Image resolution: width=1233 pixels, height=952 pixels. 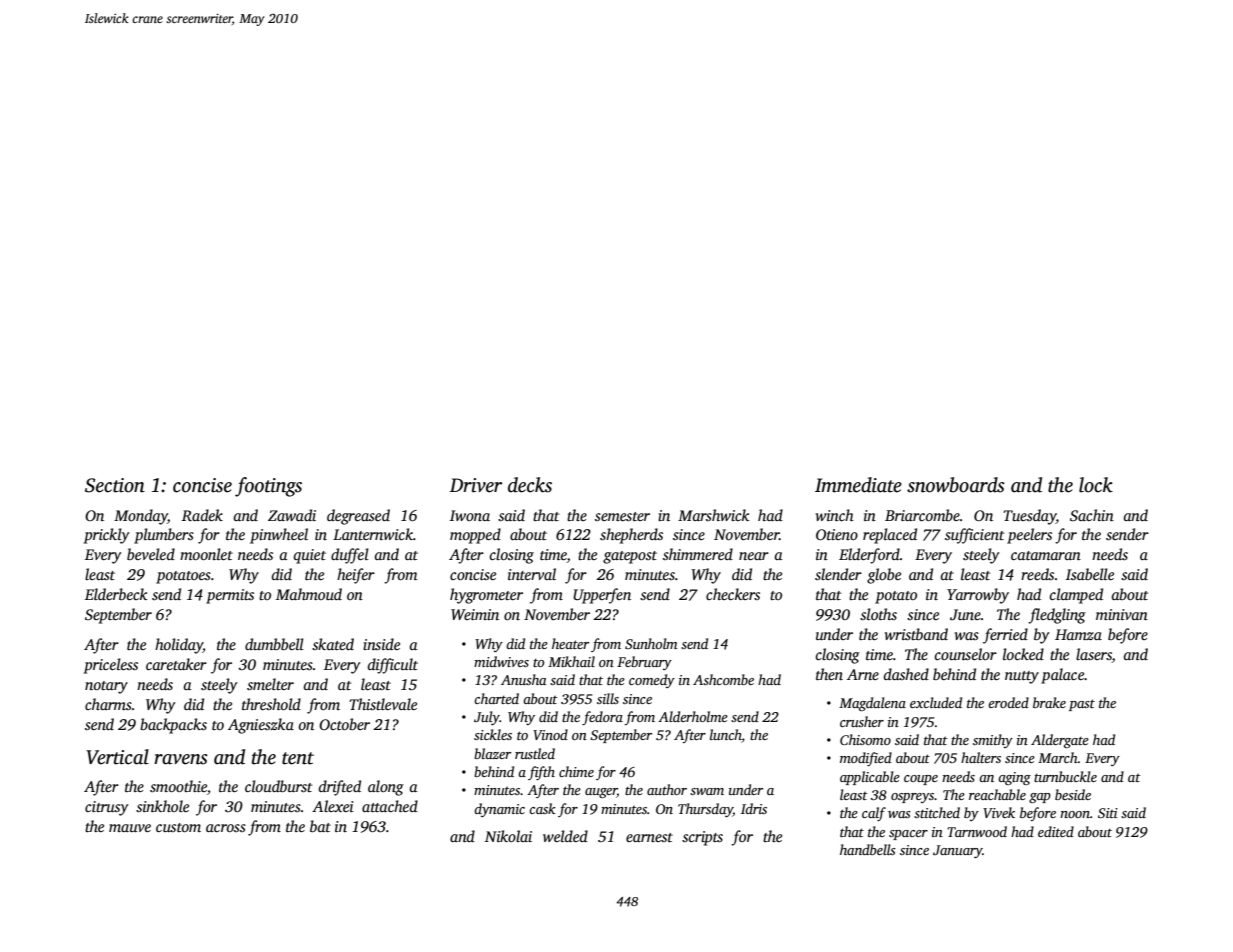 What do you see at coordinates (702, 838) in the image?
I see `scripts` at bounding box center [702, 838].
